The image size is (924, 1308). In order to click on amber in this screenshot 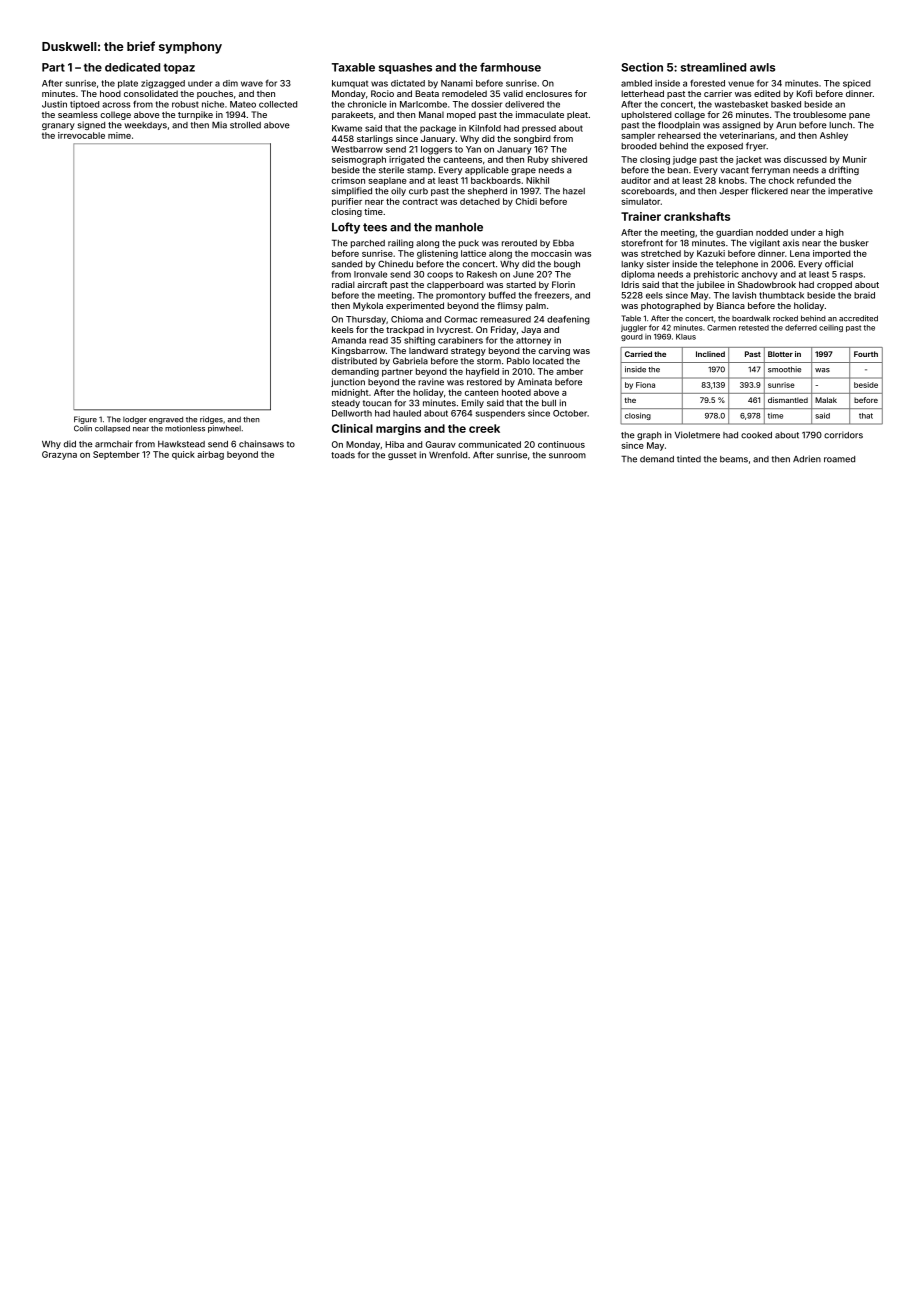, I will do `click(569, 371)`.
